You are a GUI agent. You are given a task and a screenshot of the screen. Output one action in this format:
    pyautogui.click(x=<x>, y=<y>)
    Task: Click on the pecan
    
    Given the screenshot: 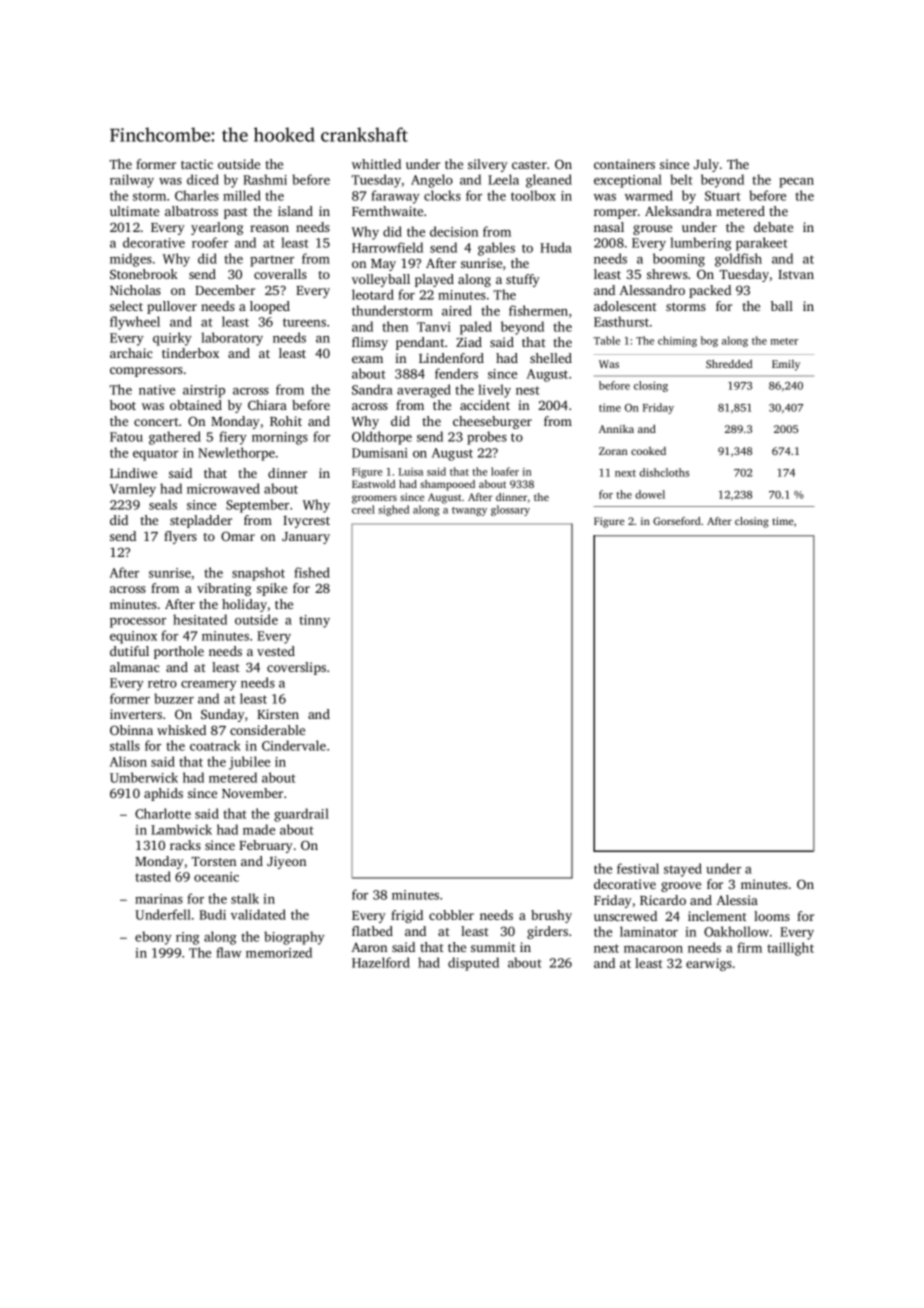 What is the action you would take?
    pyautogui.click(x=796, y=183)
